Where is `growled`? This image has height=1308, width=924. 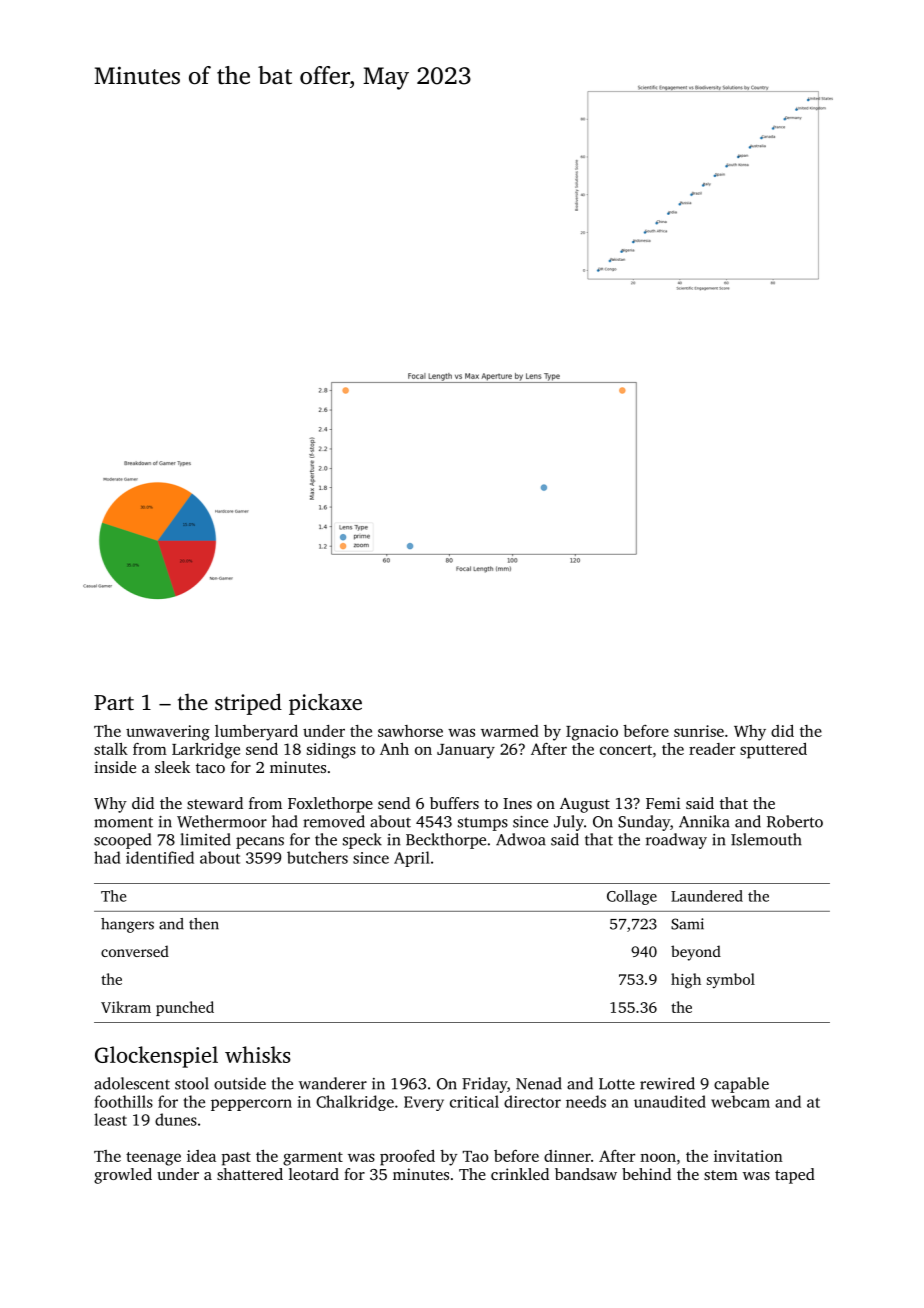 growled is located at coordinates (123, 1176).
